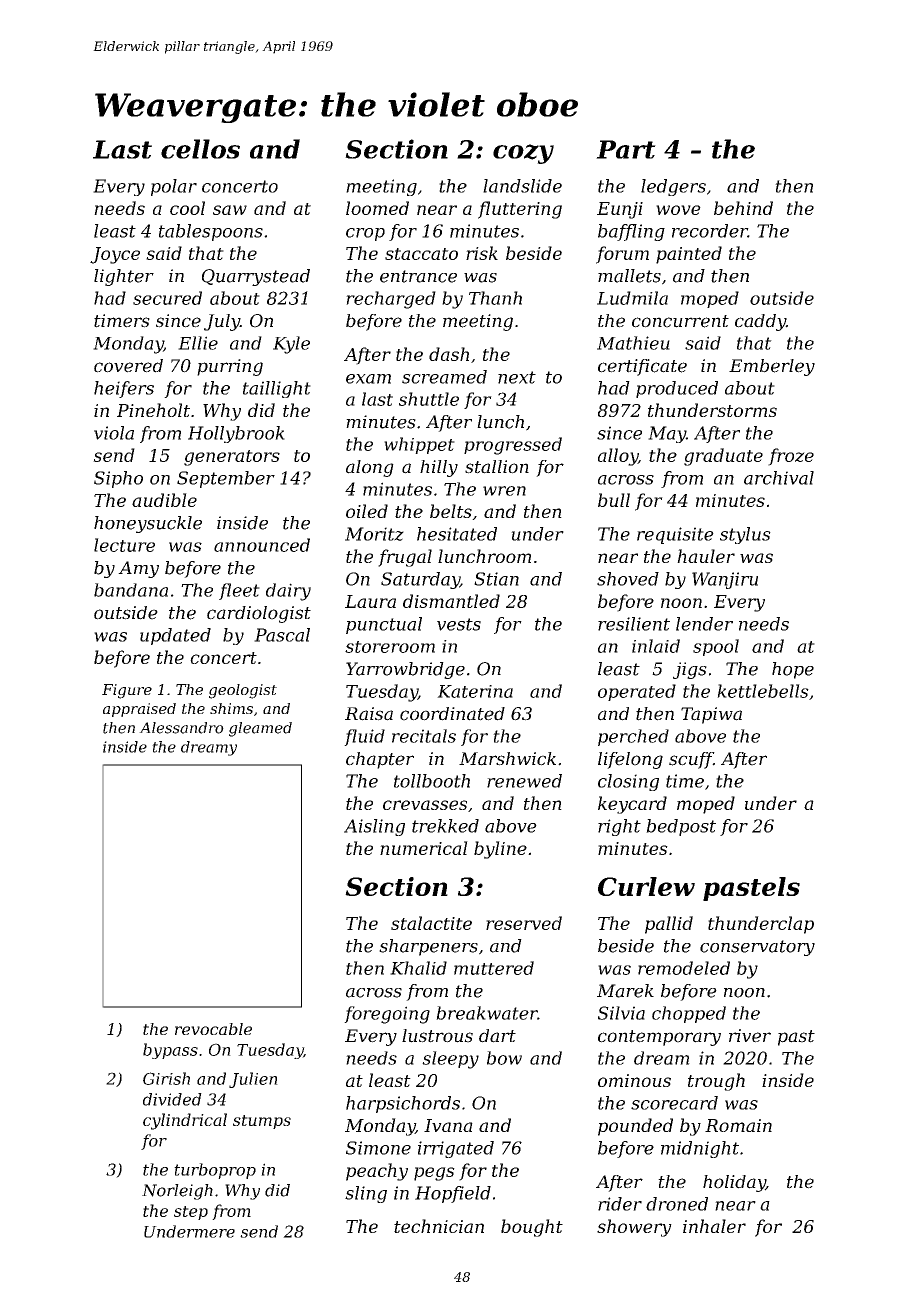 The height and width of the page is (1316, 908). Describe the element at coordinates (191, 1213) in the page. I see `step` at that location.
